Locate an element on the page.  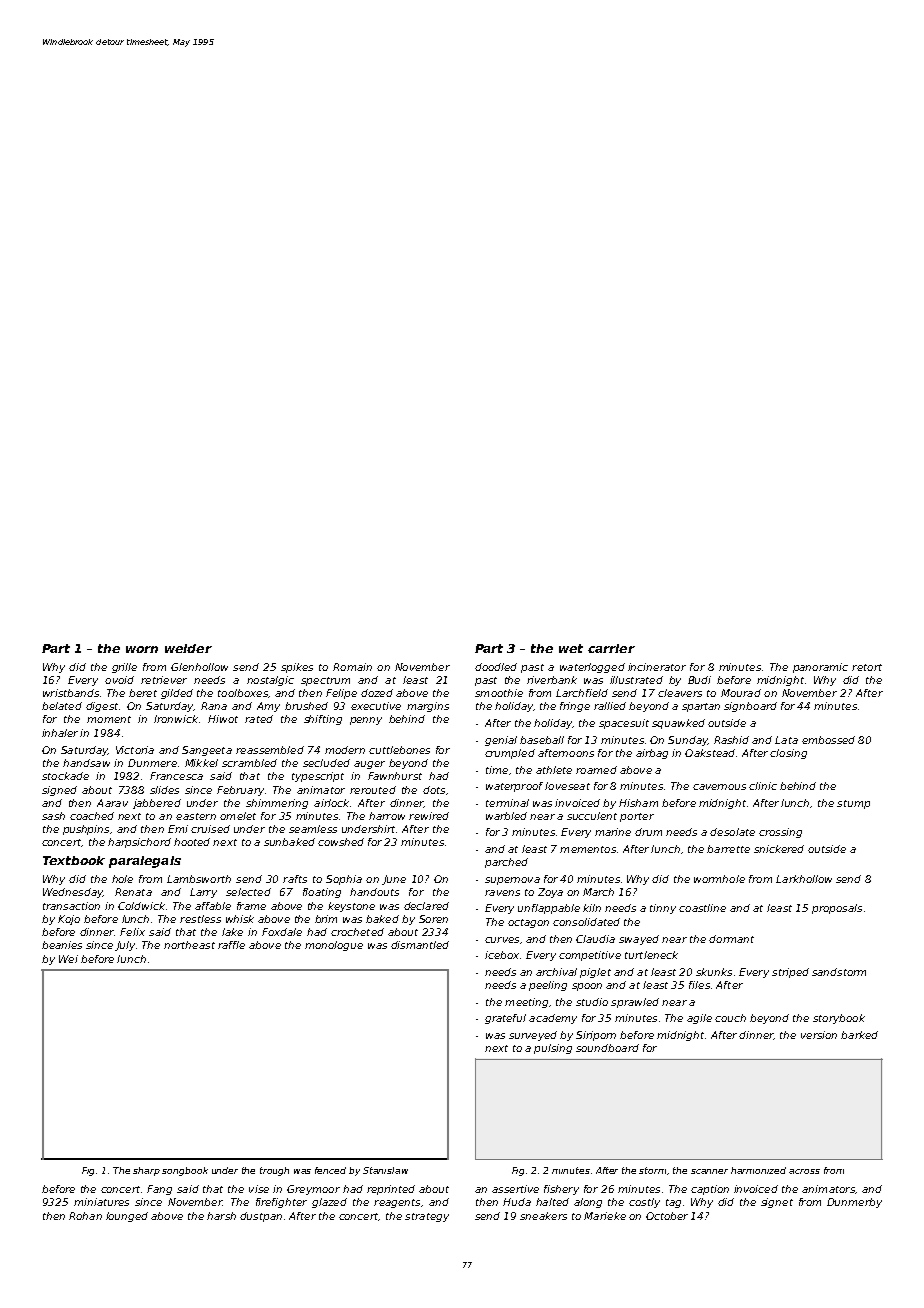
October is located at coordinates (667, 1216).
